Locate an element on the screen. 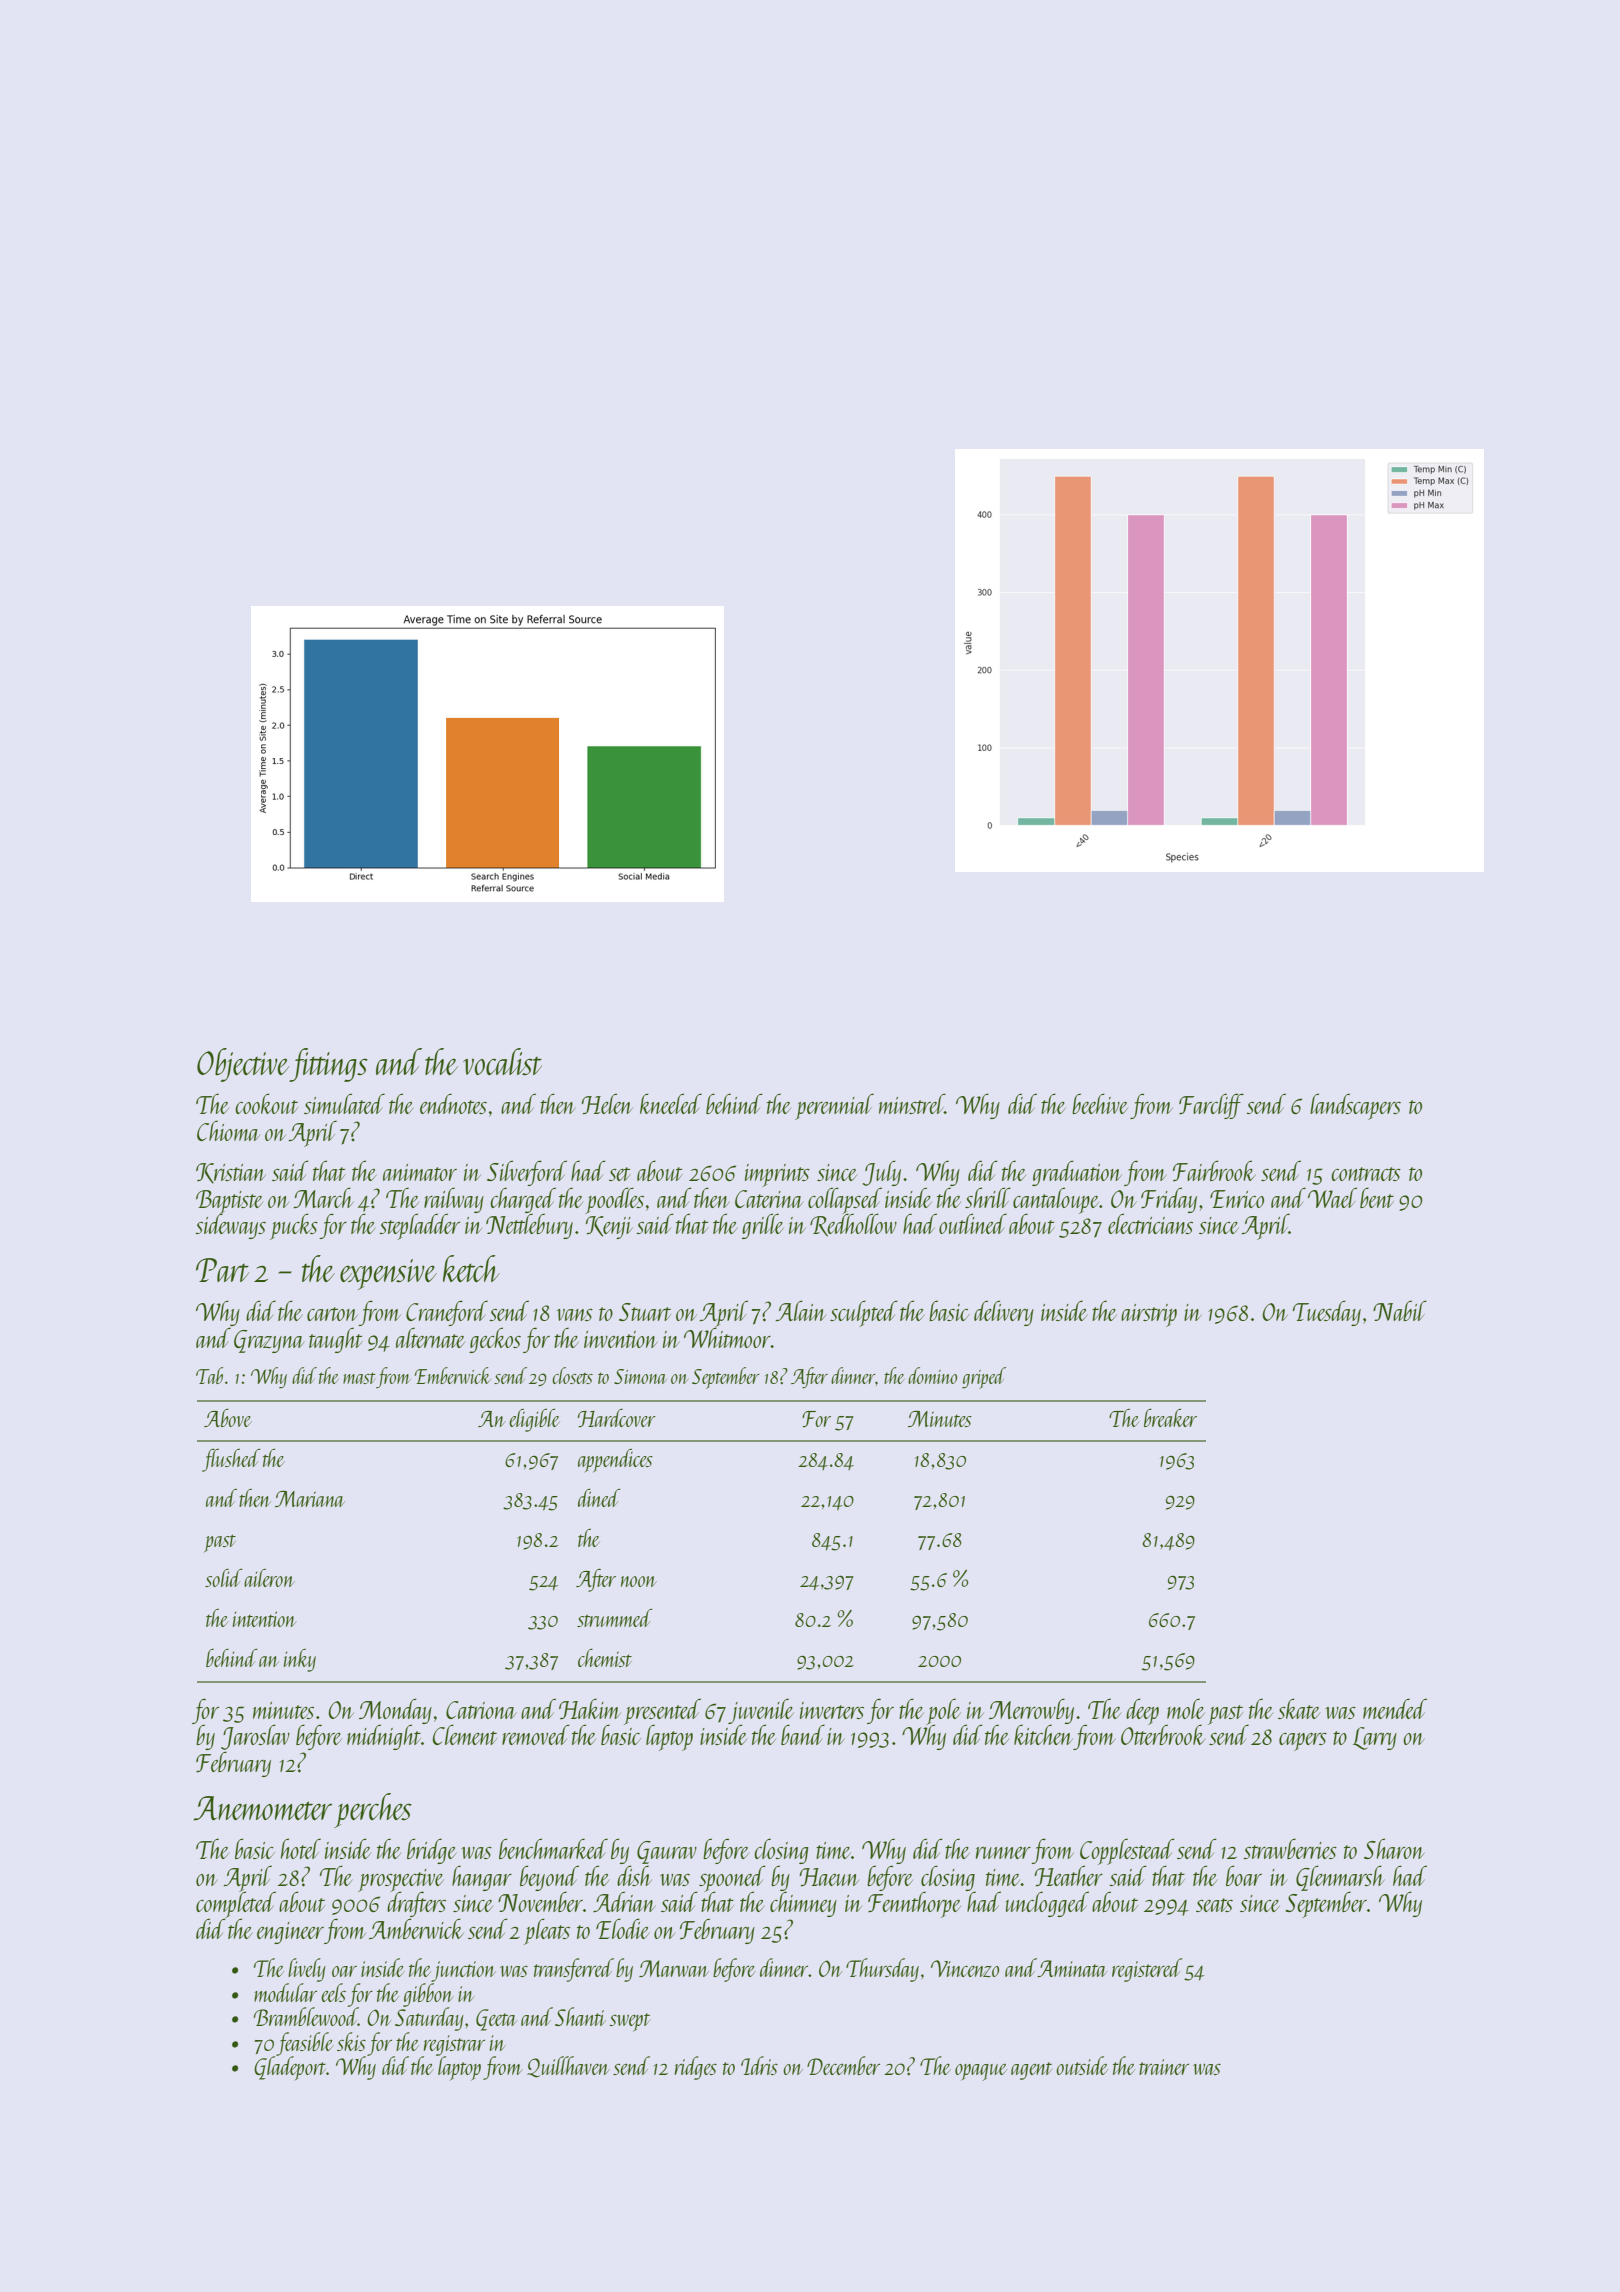  Nabil is located at coordinates (1400, 1310).
